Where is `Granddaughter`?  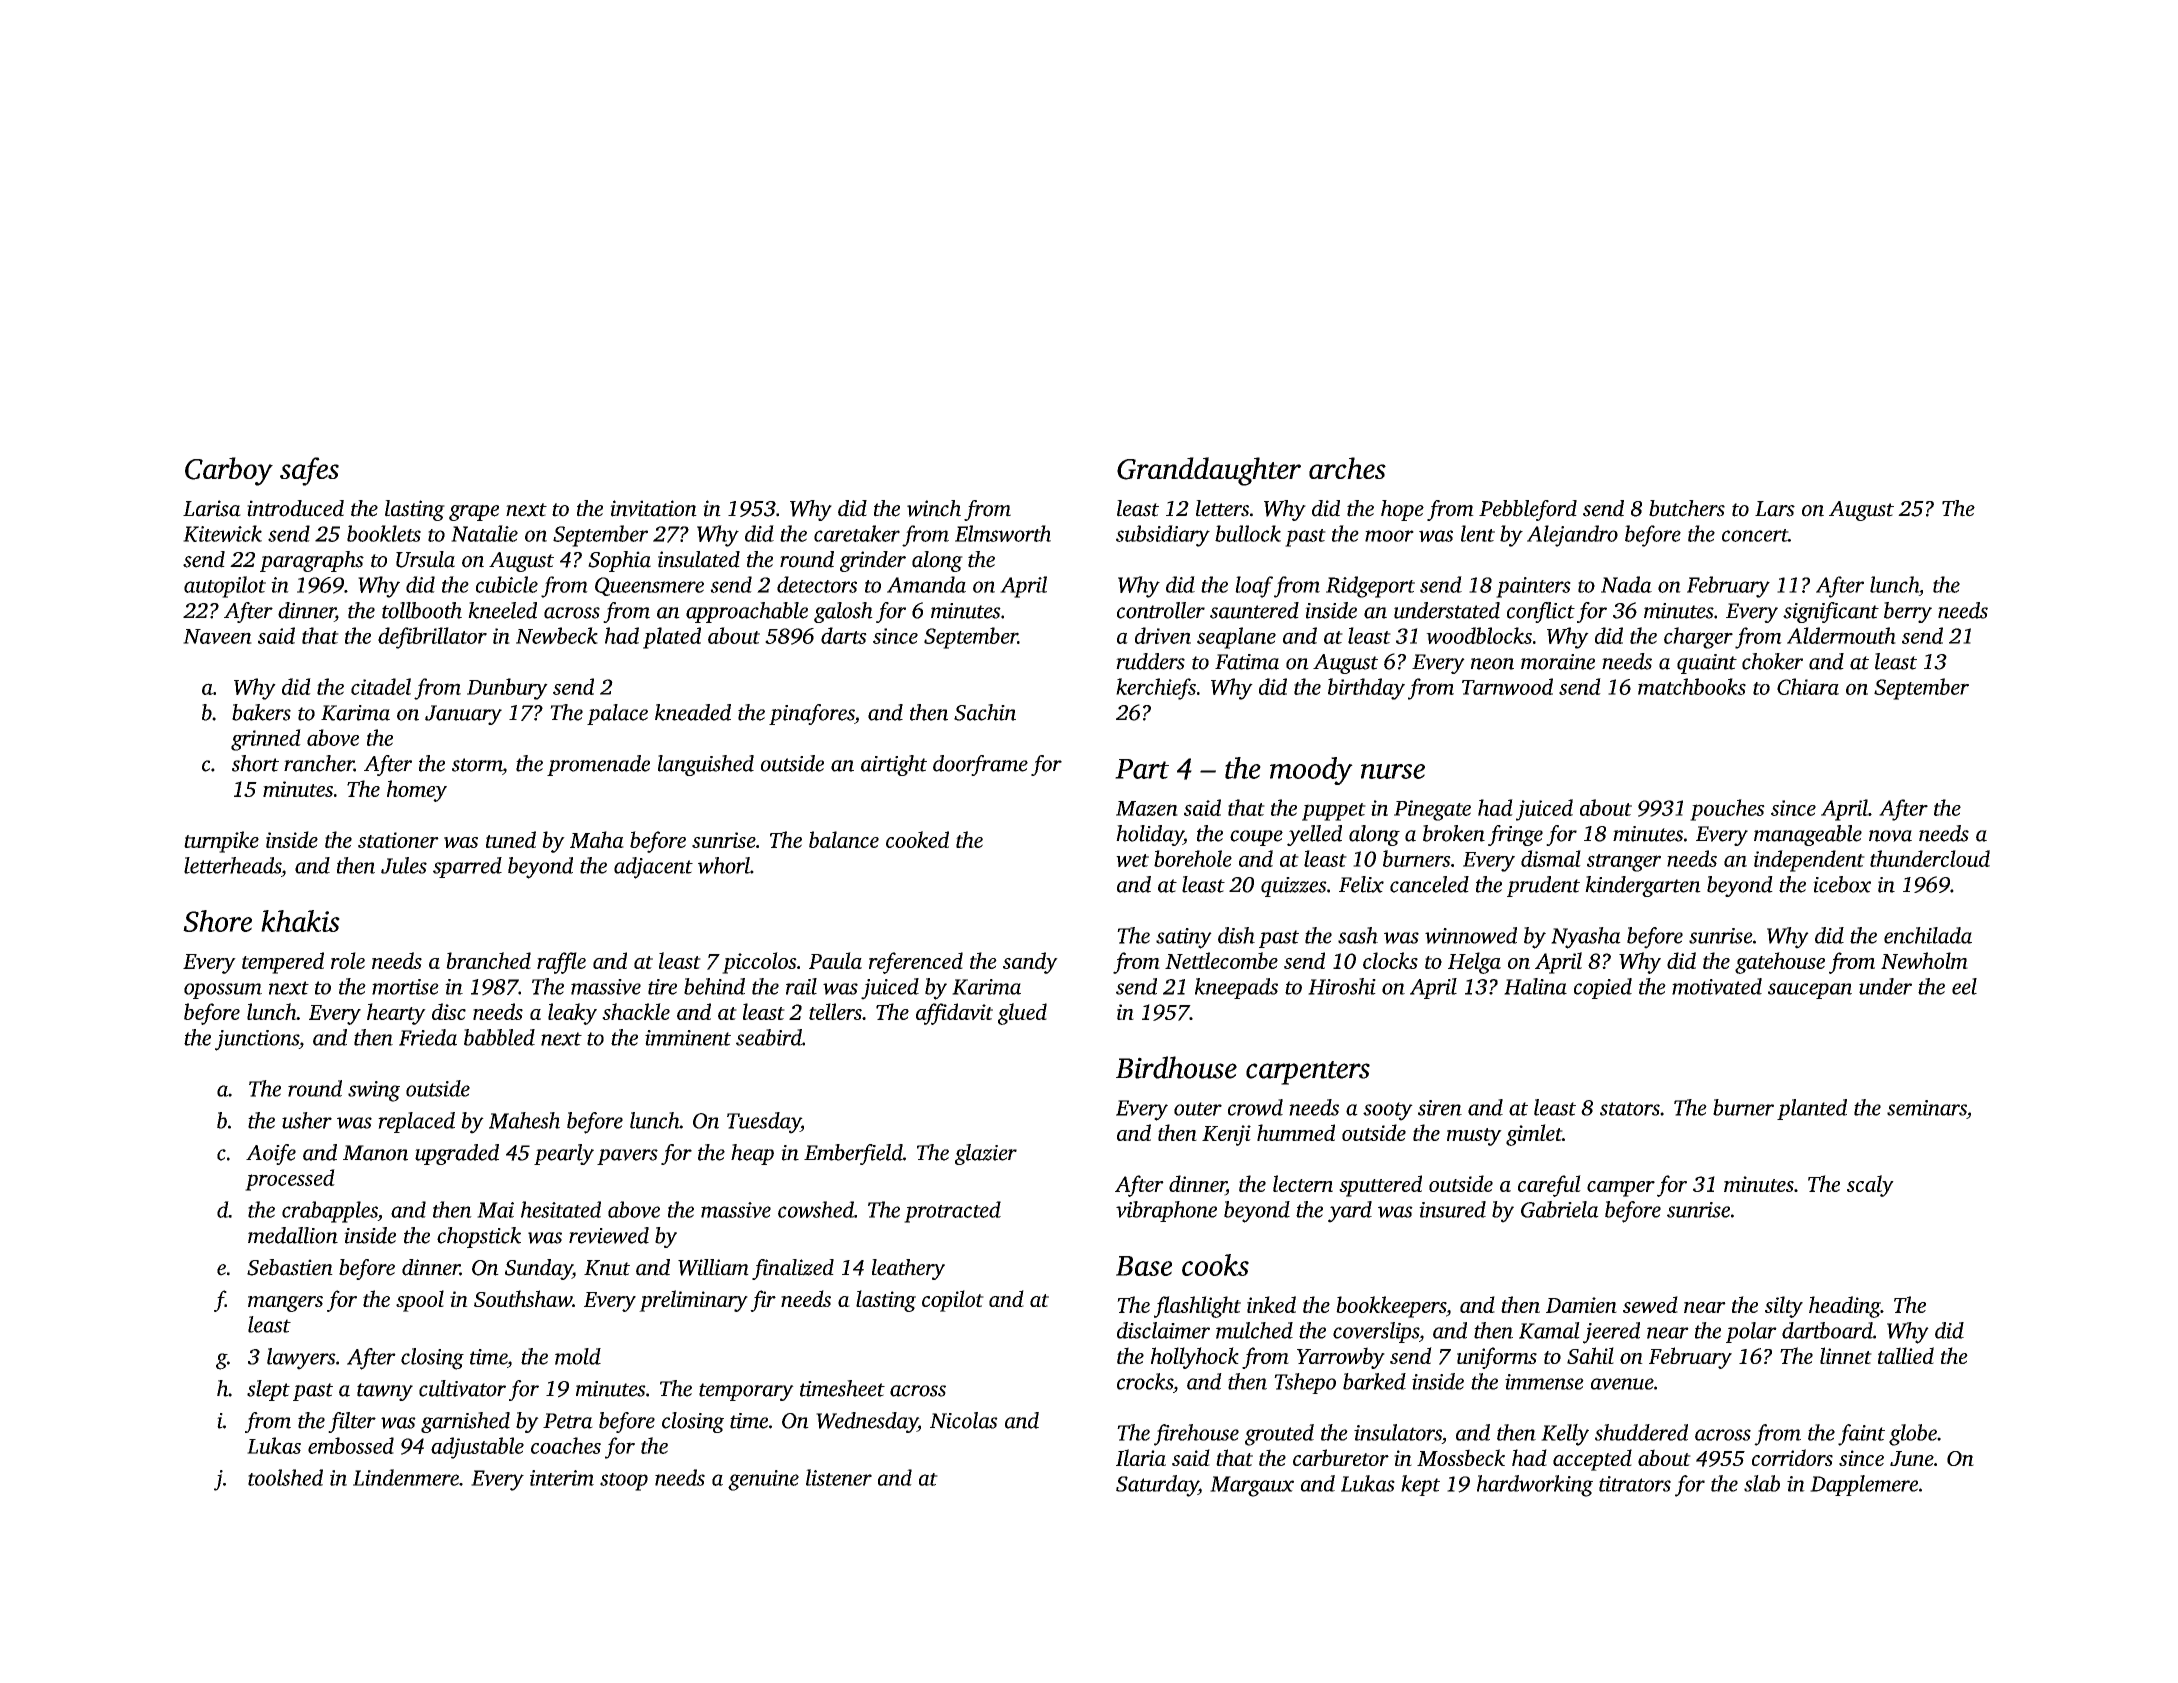 Granddaughter is located at coordinates (1209, 471).
